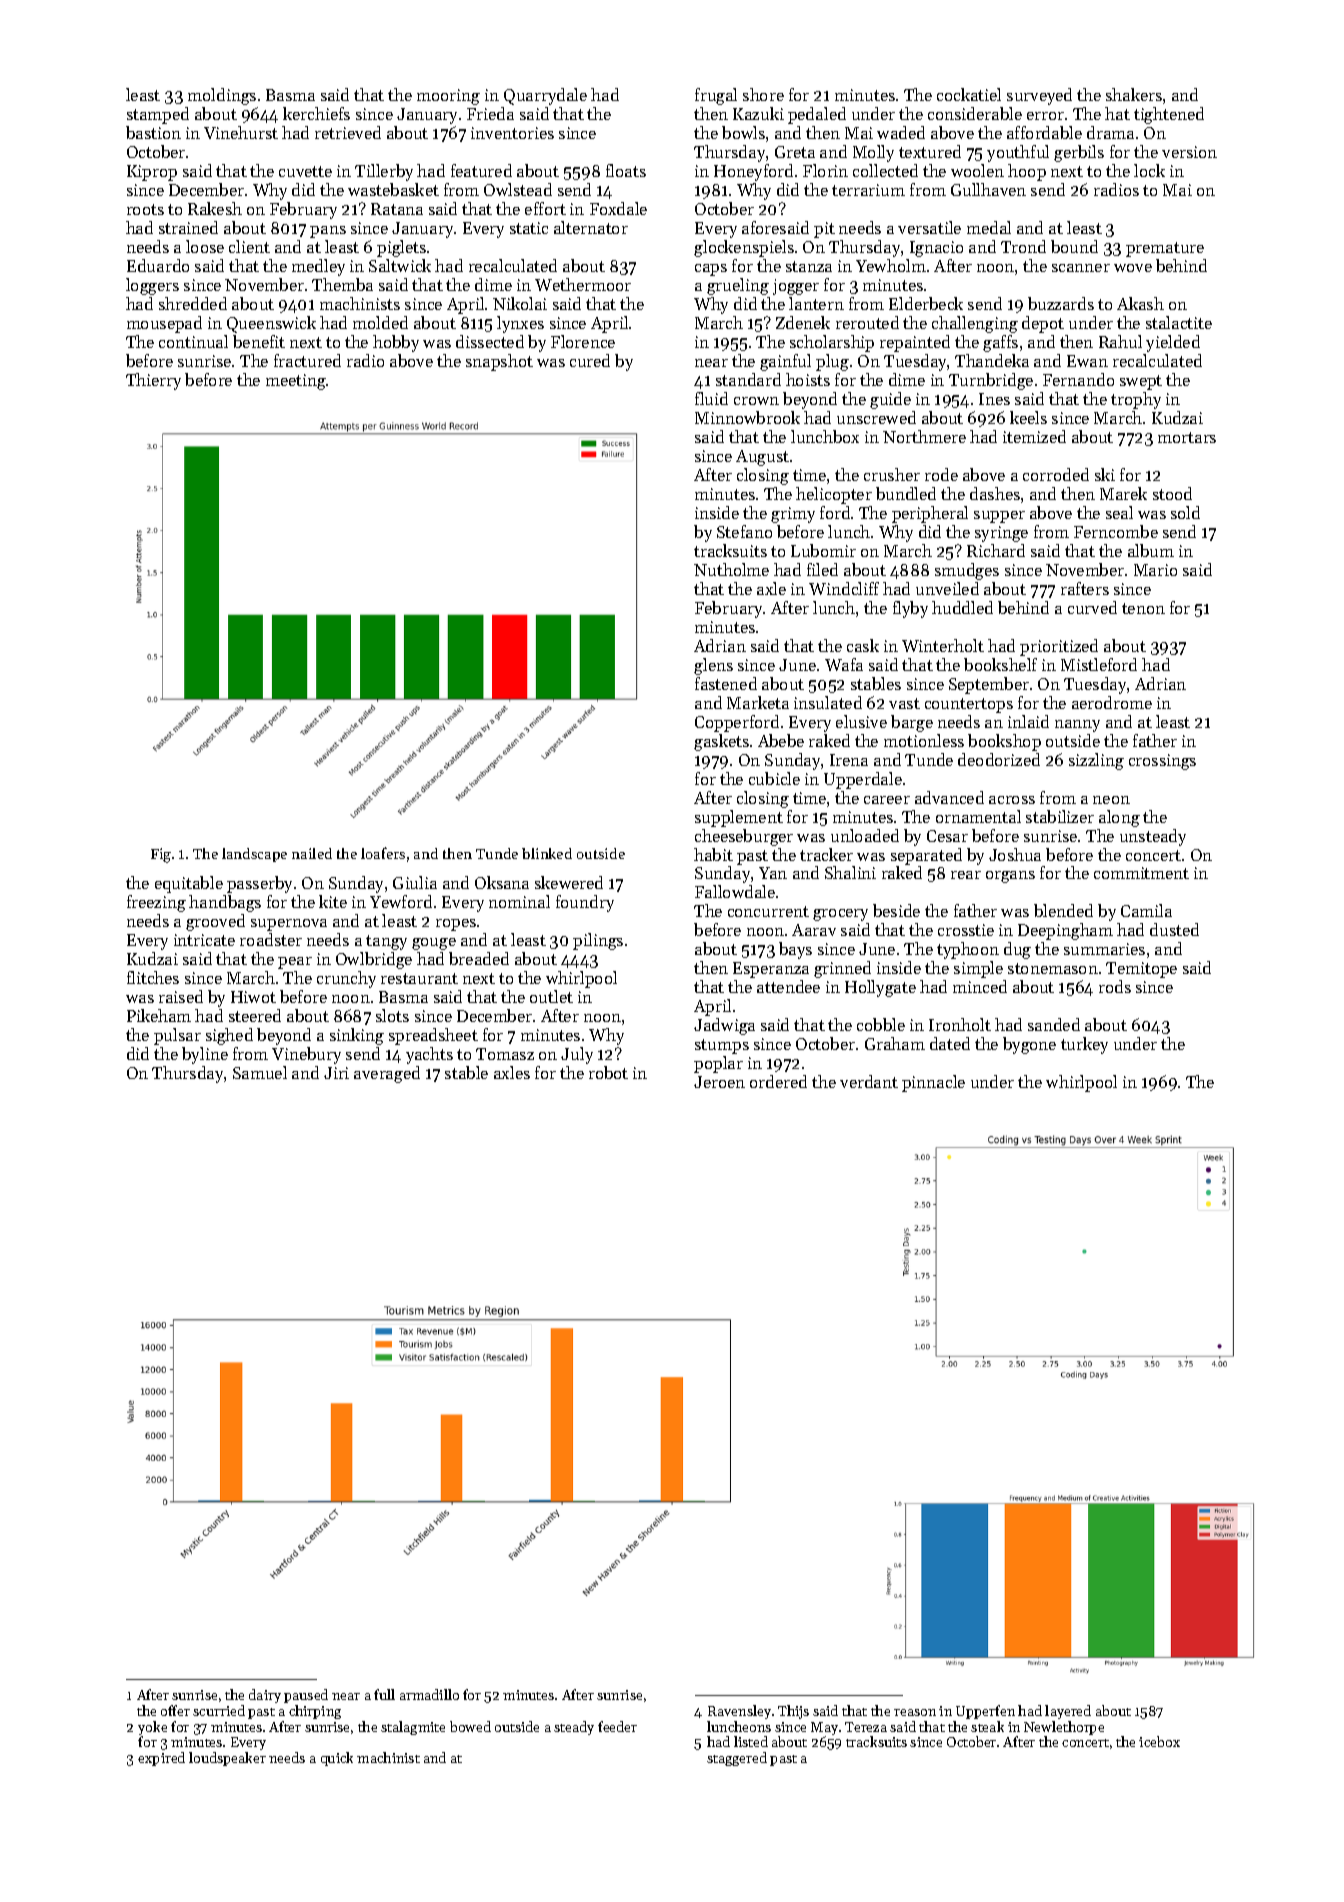  Describe the element at coordinates (153, 381) in the screenshot. I see `Thierry` at that location.
